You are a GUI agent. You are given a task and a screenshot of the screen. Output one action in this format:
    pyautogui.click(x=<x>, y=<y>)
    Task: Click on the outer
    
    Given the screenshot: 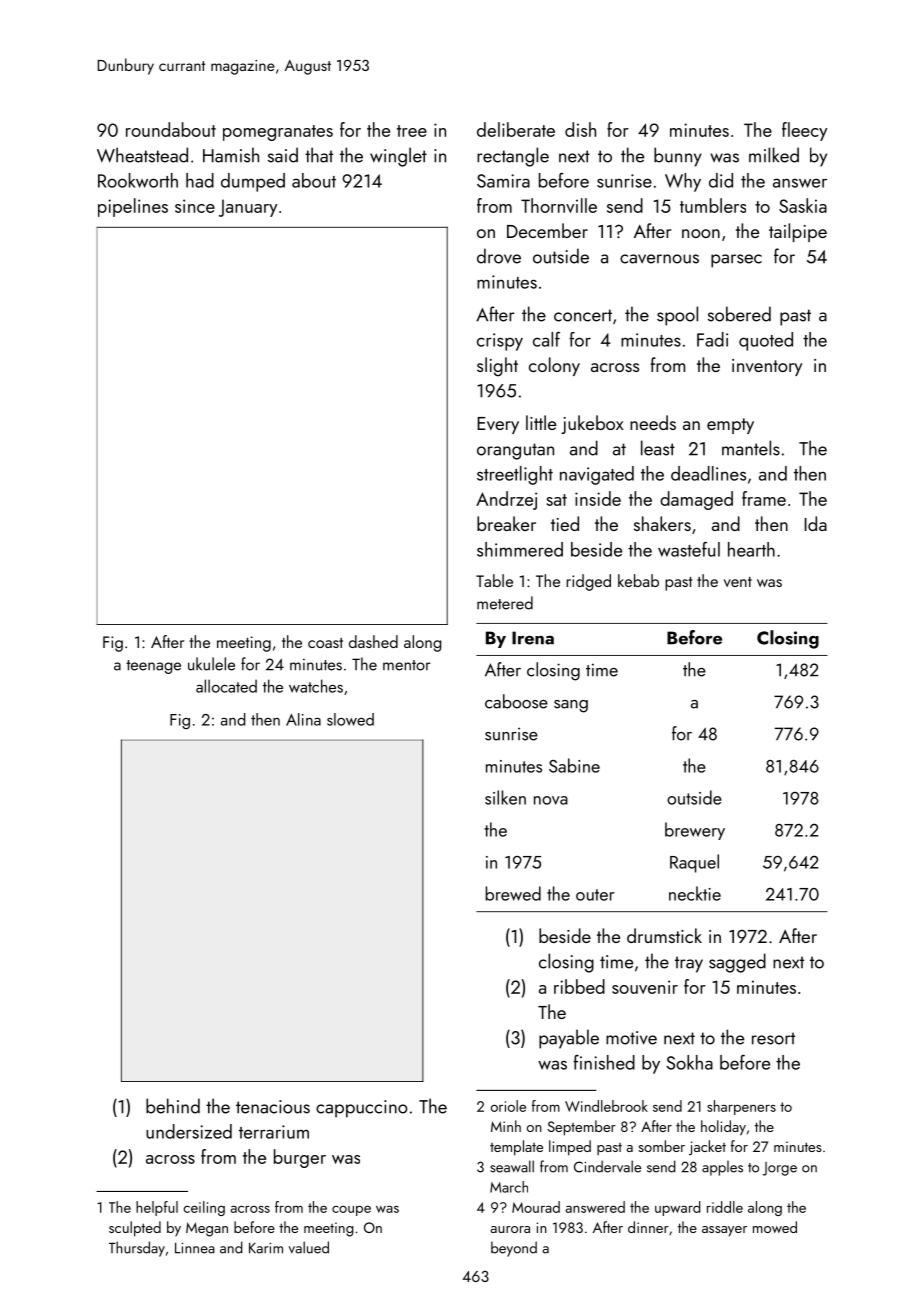 What is the action you would take?
    pyautogui.click(x=595, y=895)
